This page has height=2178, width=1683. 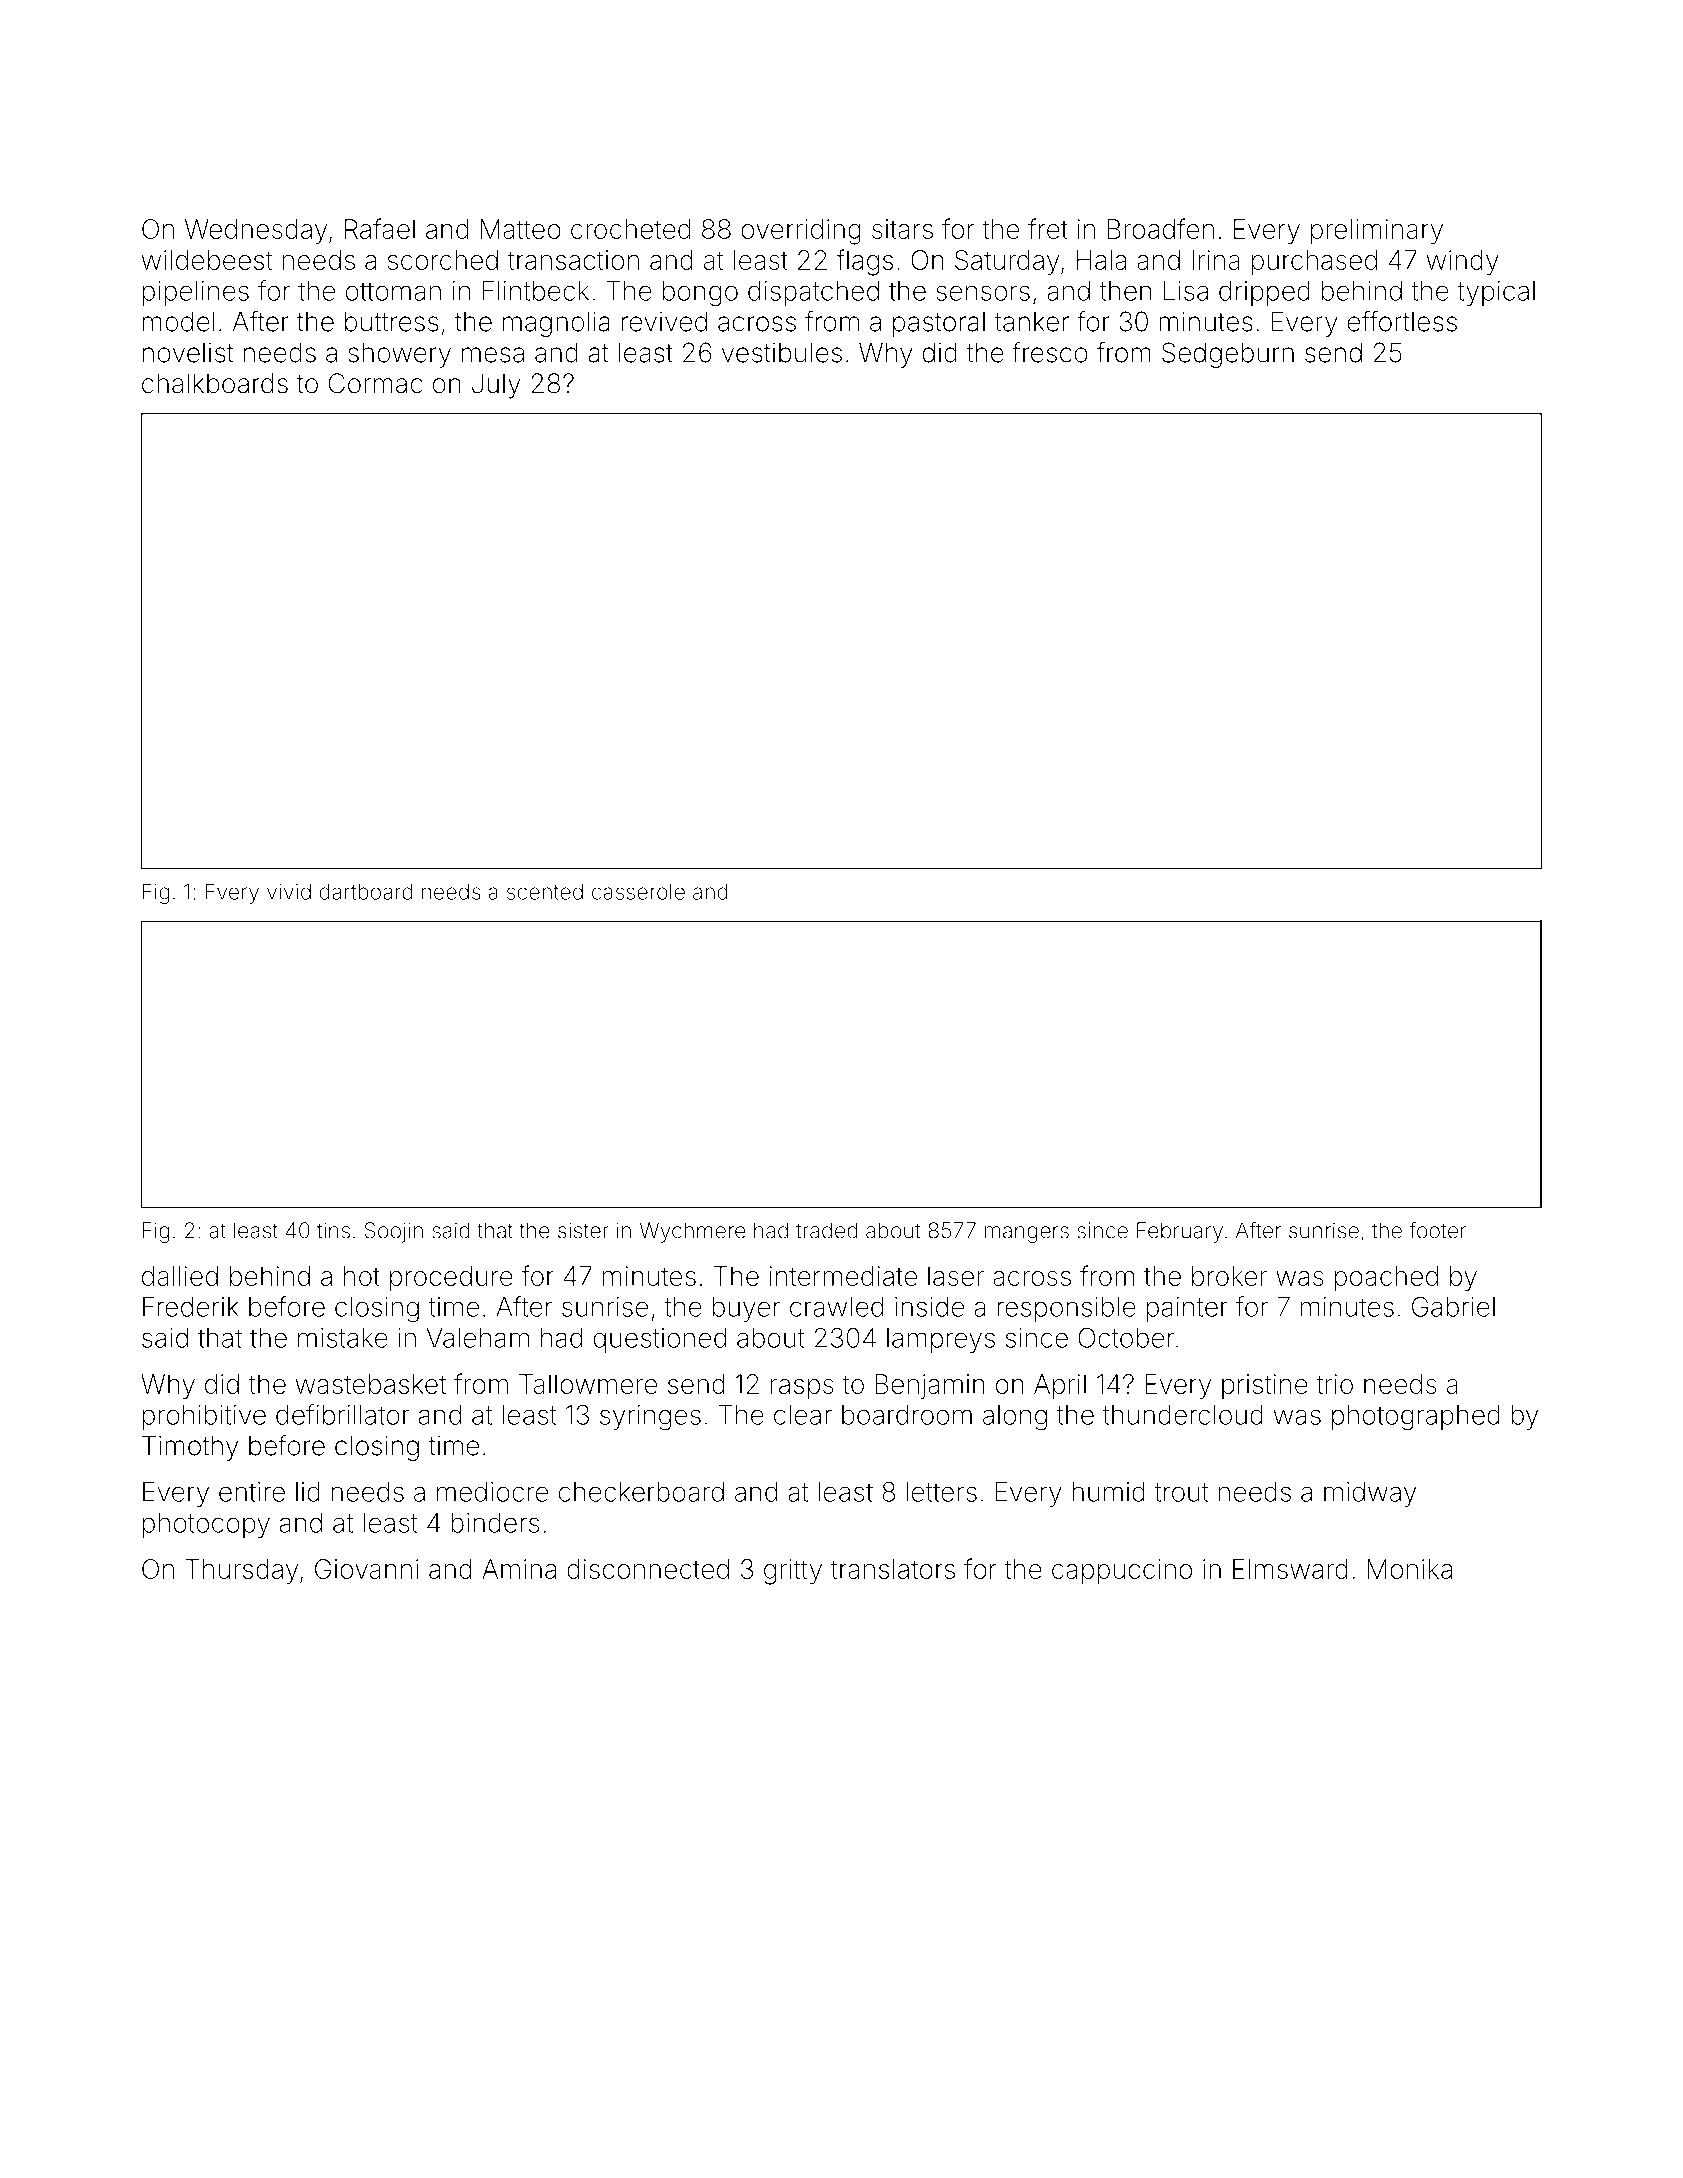 What do you see at coordinates (256, 232) in the page?
I see `Wednesday` at bounding box center [256, 232].
